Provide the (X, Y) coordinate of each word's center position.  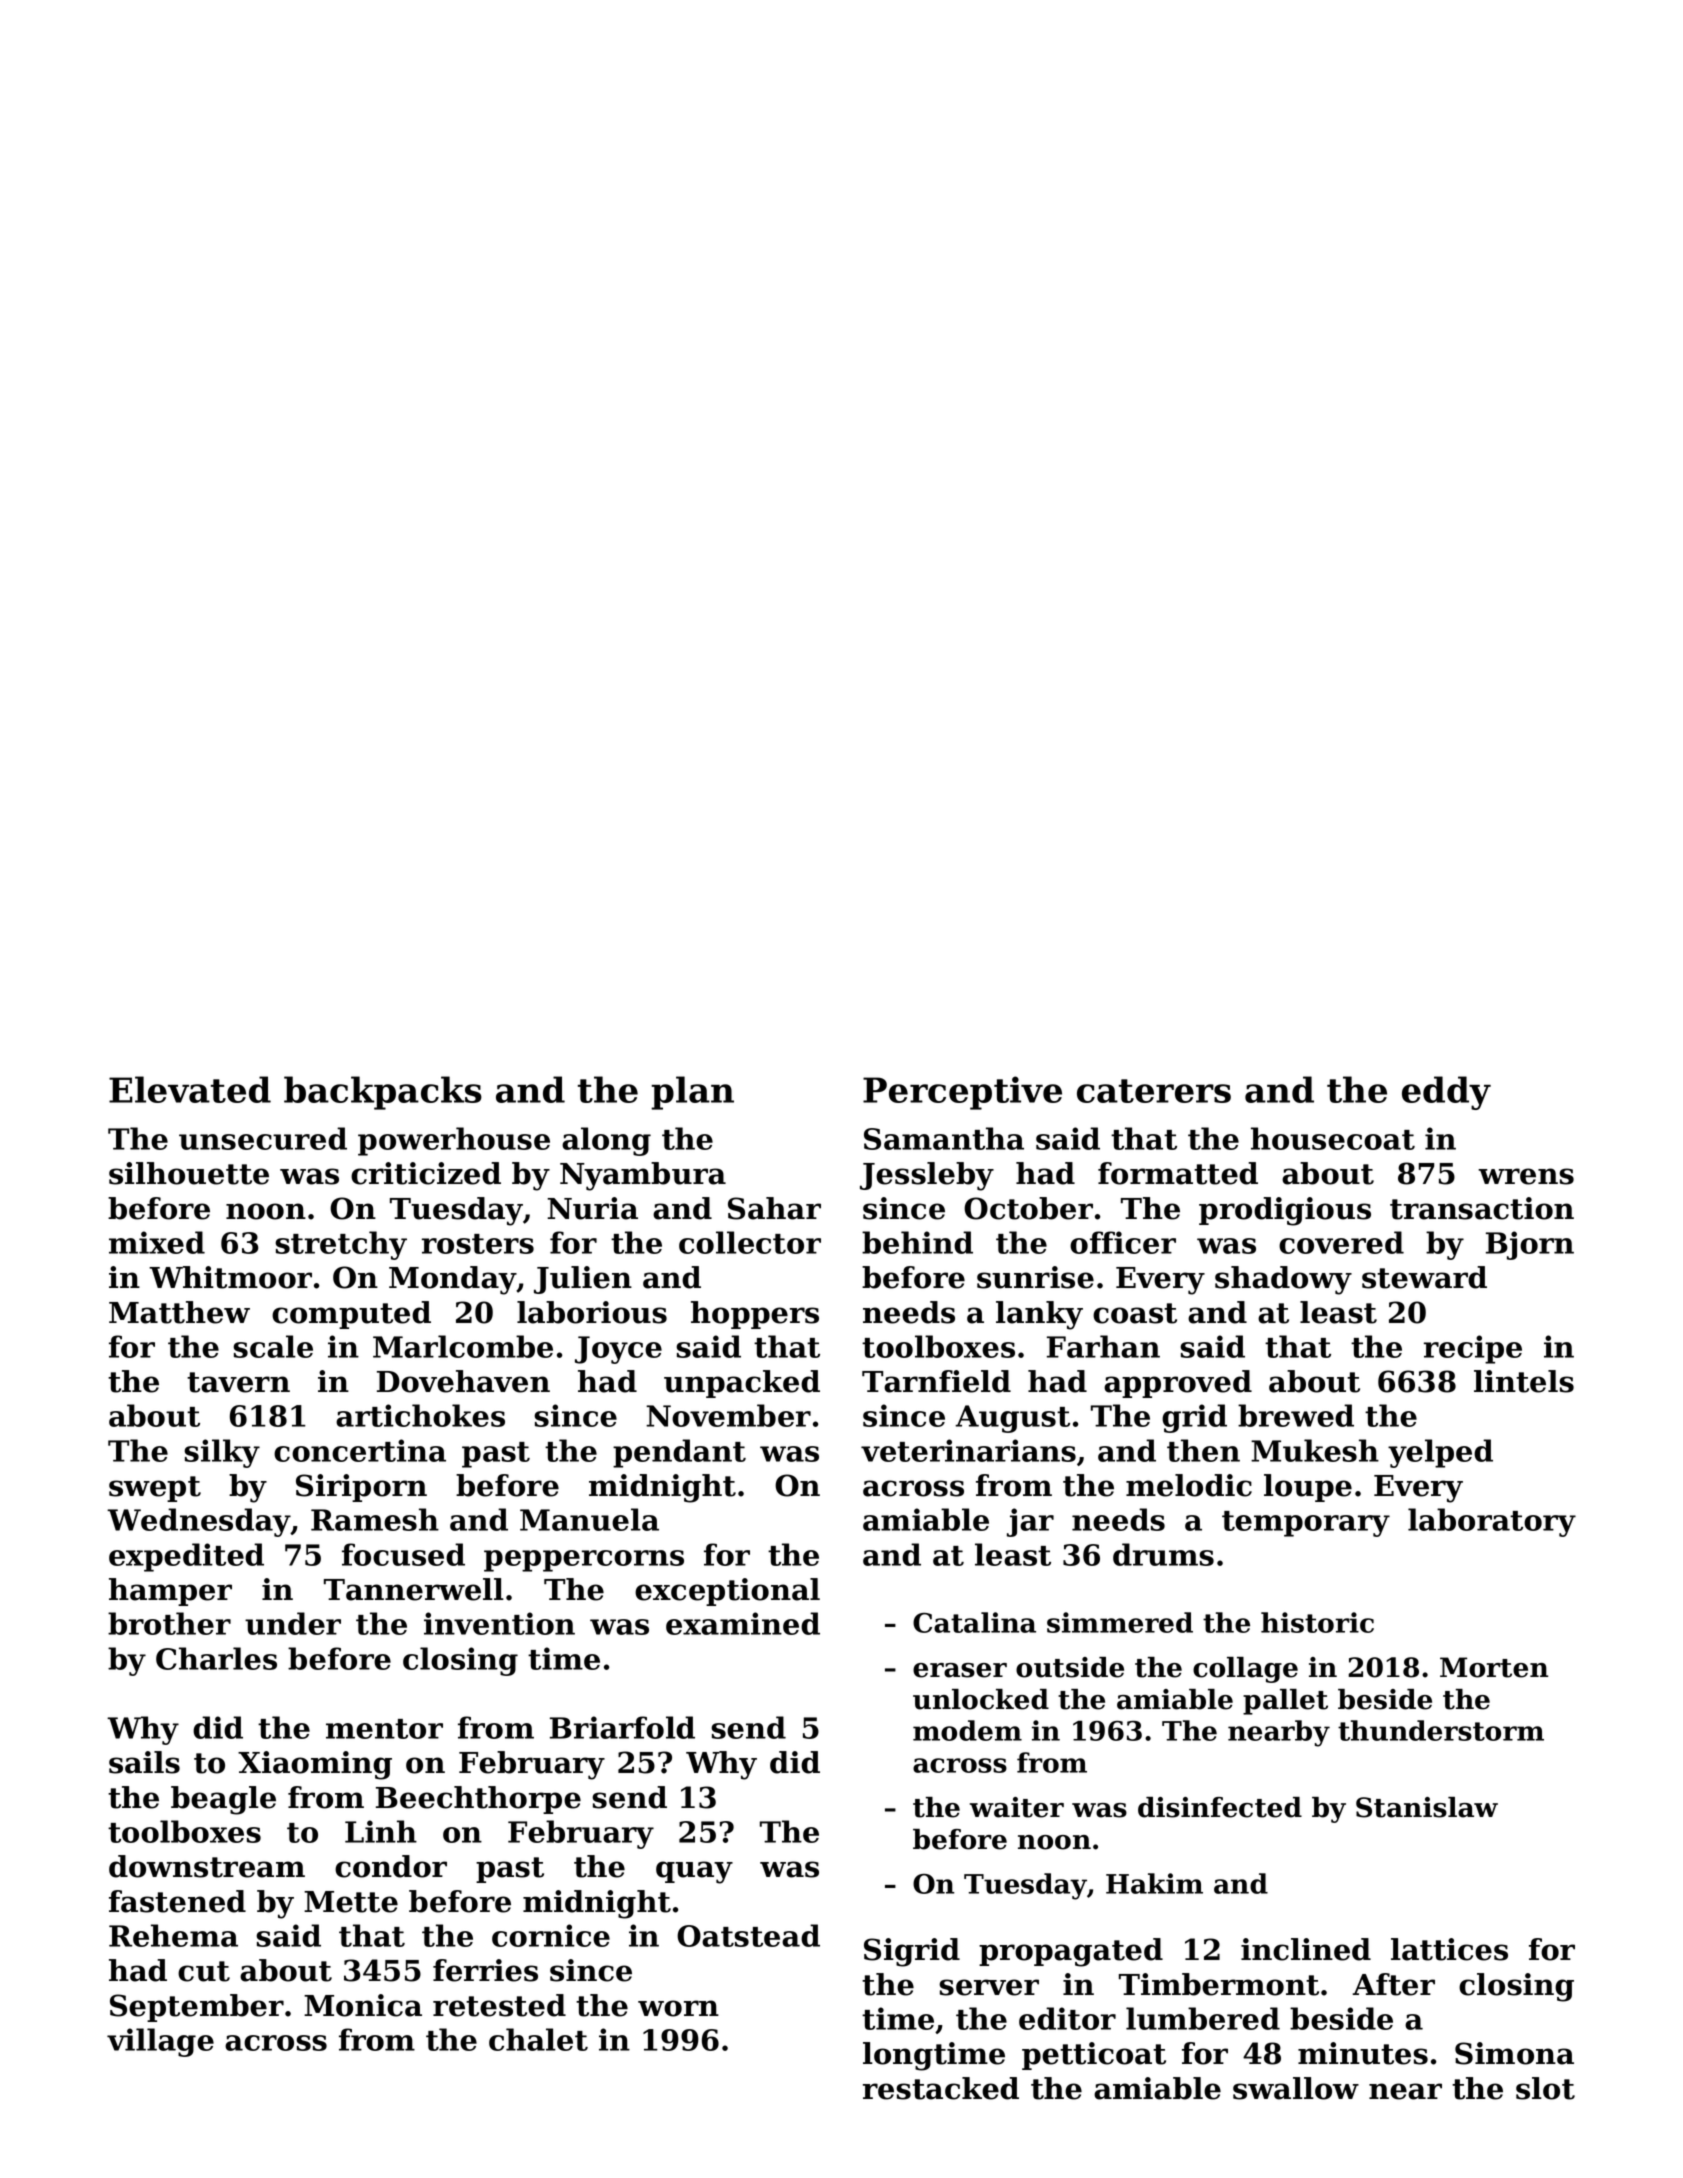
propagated (1071, 1952)
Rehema (173, 1935)
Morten (1494, 1667)
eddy (1446, 1093)
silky (222, 1453)
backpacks (383, 1093)
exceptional (727, 1592)
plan (692, 1093)
